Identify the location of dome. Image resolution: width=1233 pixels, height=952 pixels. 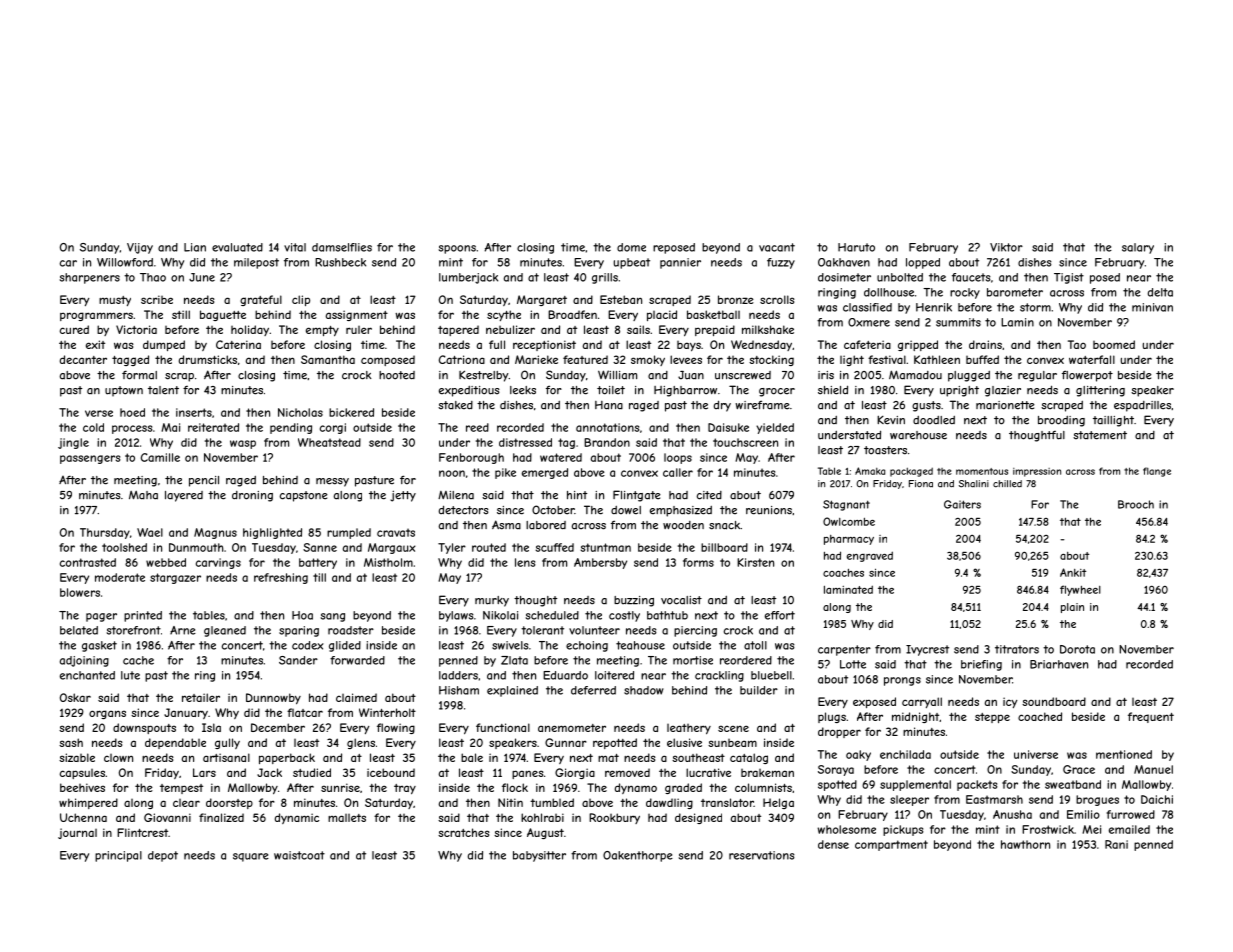
(631, 247).
